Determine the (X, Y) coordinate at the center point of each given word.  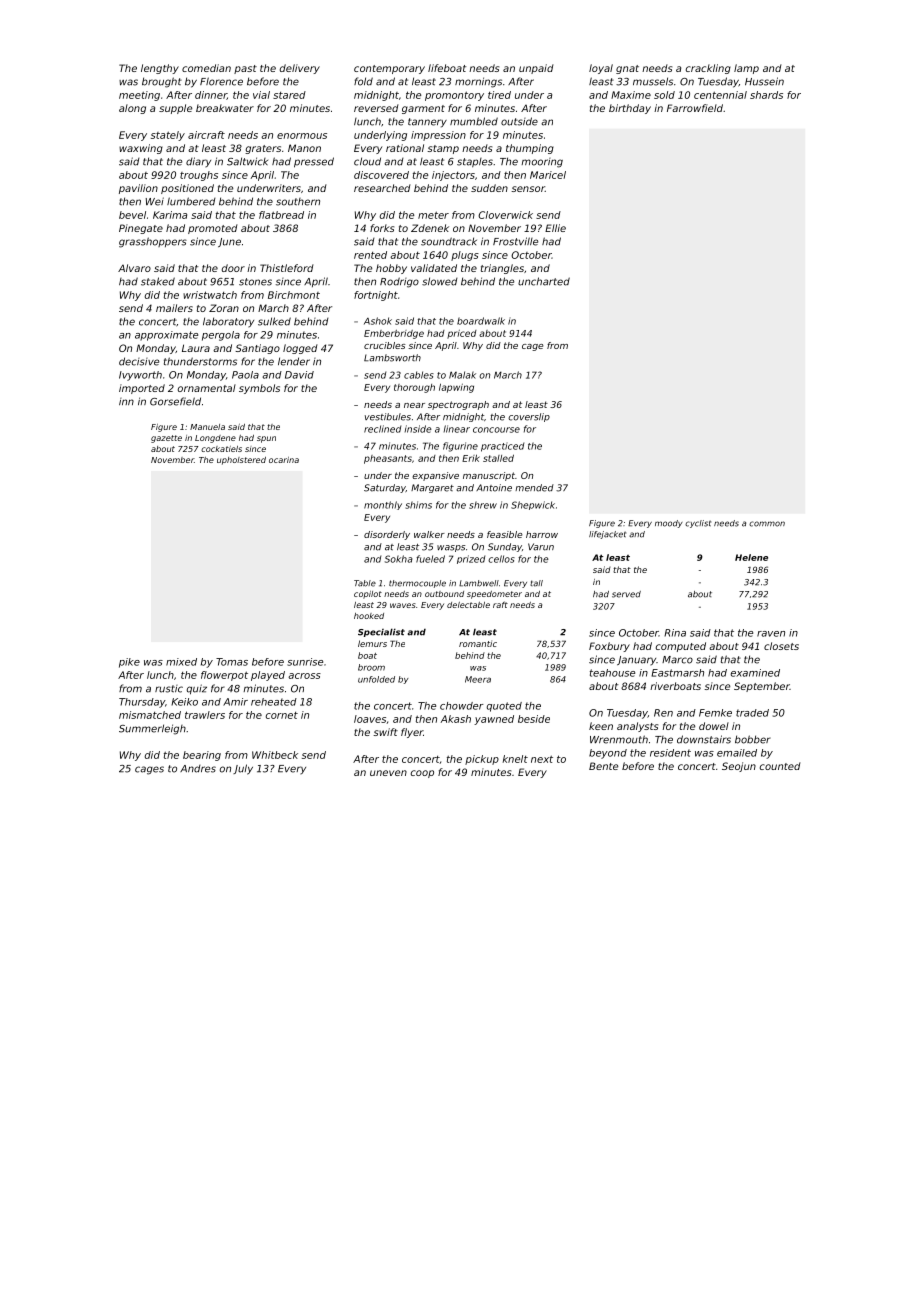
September (762, 687)
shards (766, 95)
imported (142, 389)
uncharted (544, 281)
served (626, 594)
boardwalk (481, 321)
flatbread (281, 215)
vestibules (388, 417)
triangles (502, 269)
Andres (198, 769)
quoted (504, 707)
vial (261, 95)
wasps (451, 548)
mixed (181, 662)
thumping (530, 149)
